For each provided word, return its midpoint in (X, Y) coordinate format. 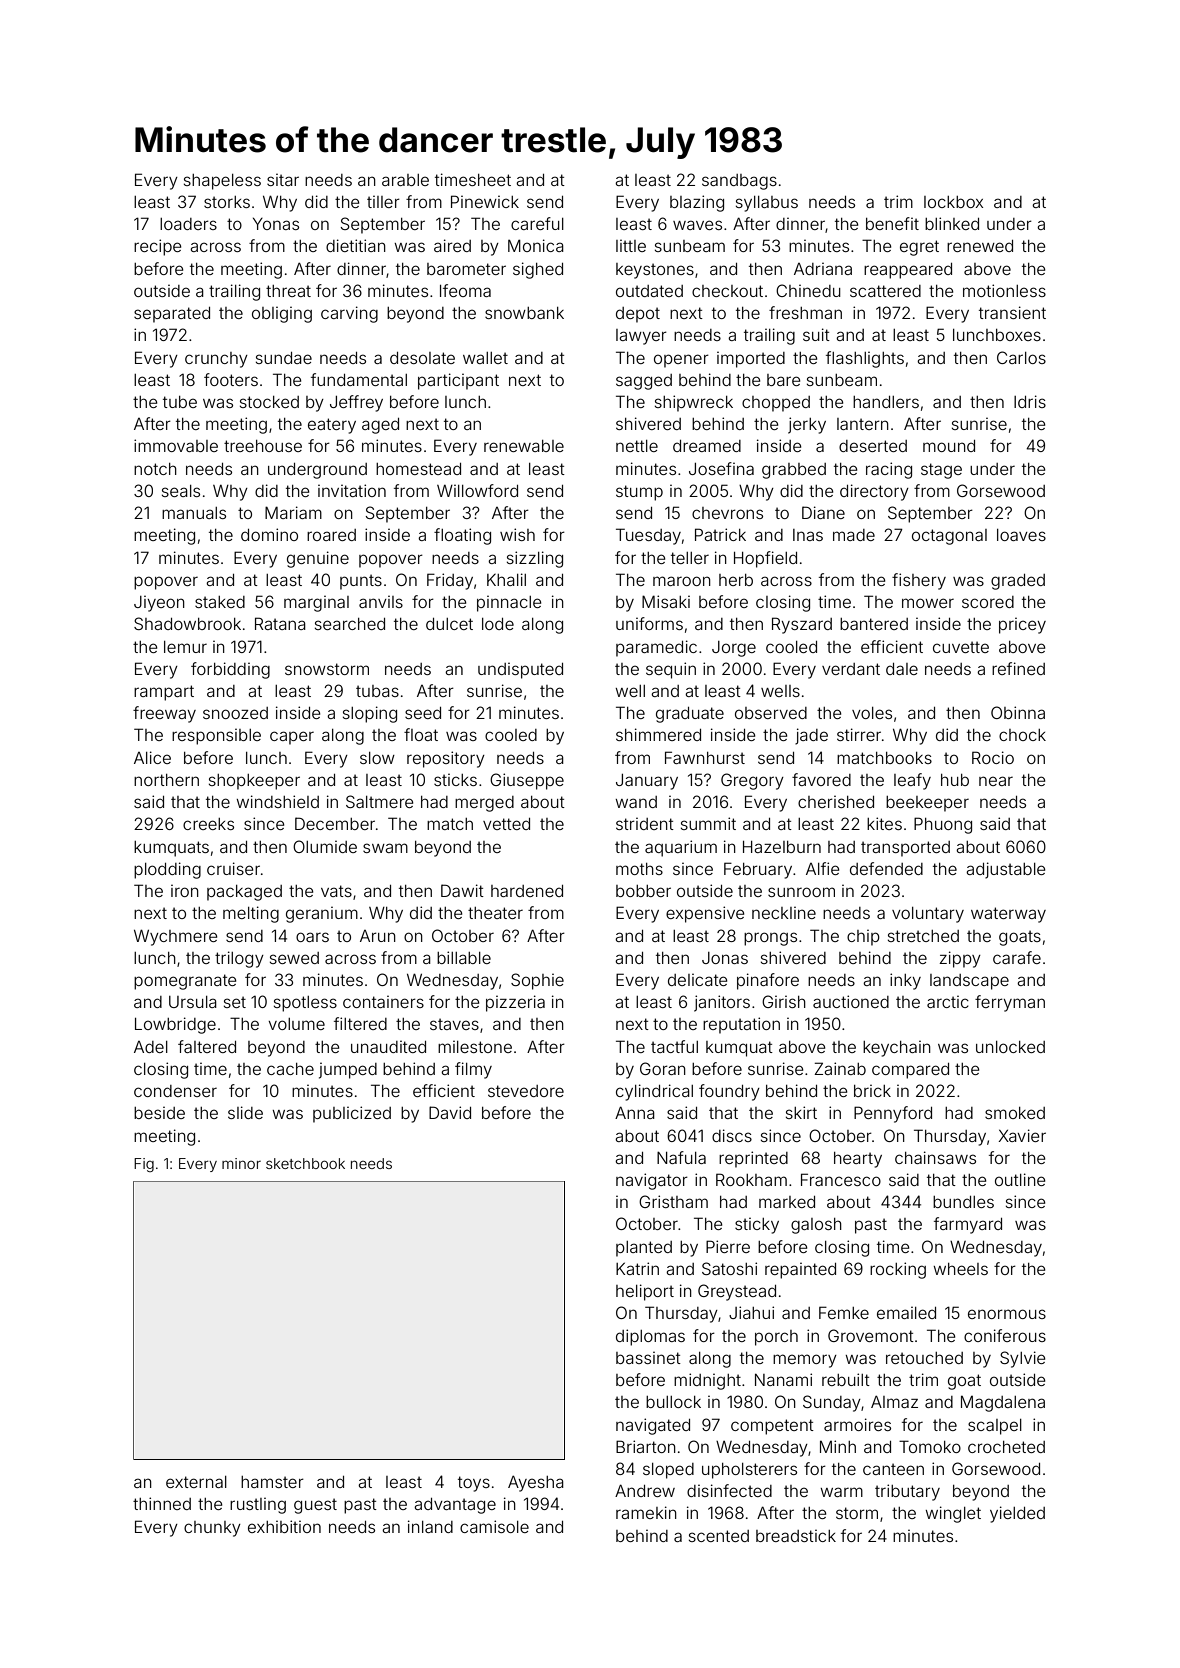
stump (639, 493)
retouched (924, 1358)
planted (644, 1249)
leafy (912, 781)
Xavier (1022, 1135)
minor (241, 1163)
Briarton (646, 1446)
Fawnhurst (705, 757)
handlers (886, 402)
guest (315, 1506)
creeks (208, 824)
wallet (485, 358)
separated (172, 315)
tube (180, 402)
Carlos (1021, 357)
